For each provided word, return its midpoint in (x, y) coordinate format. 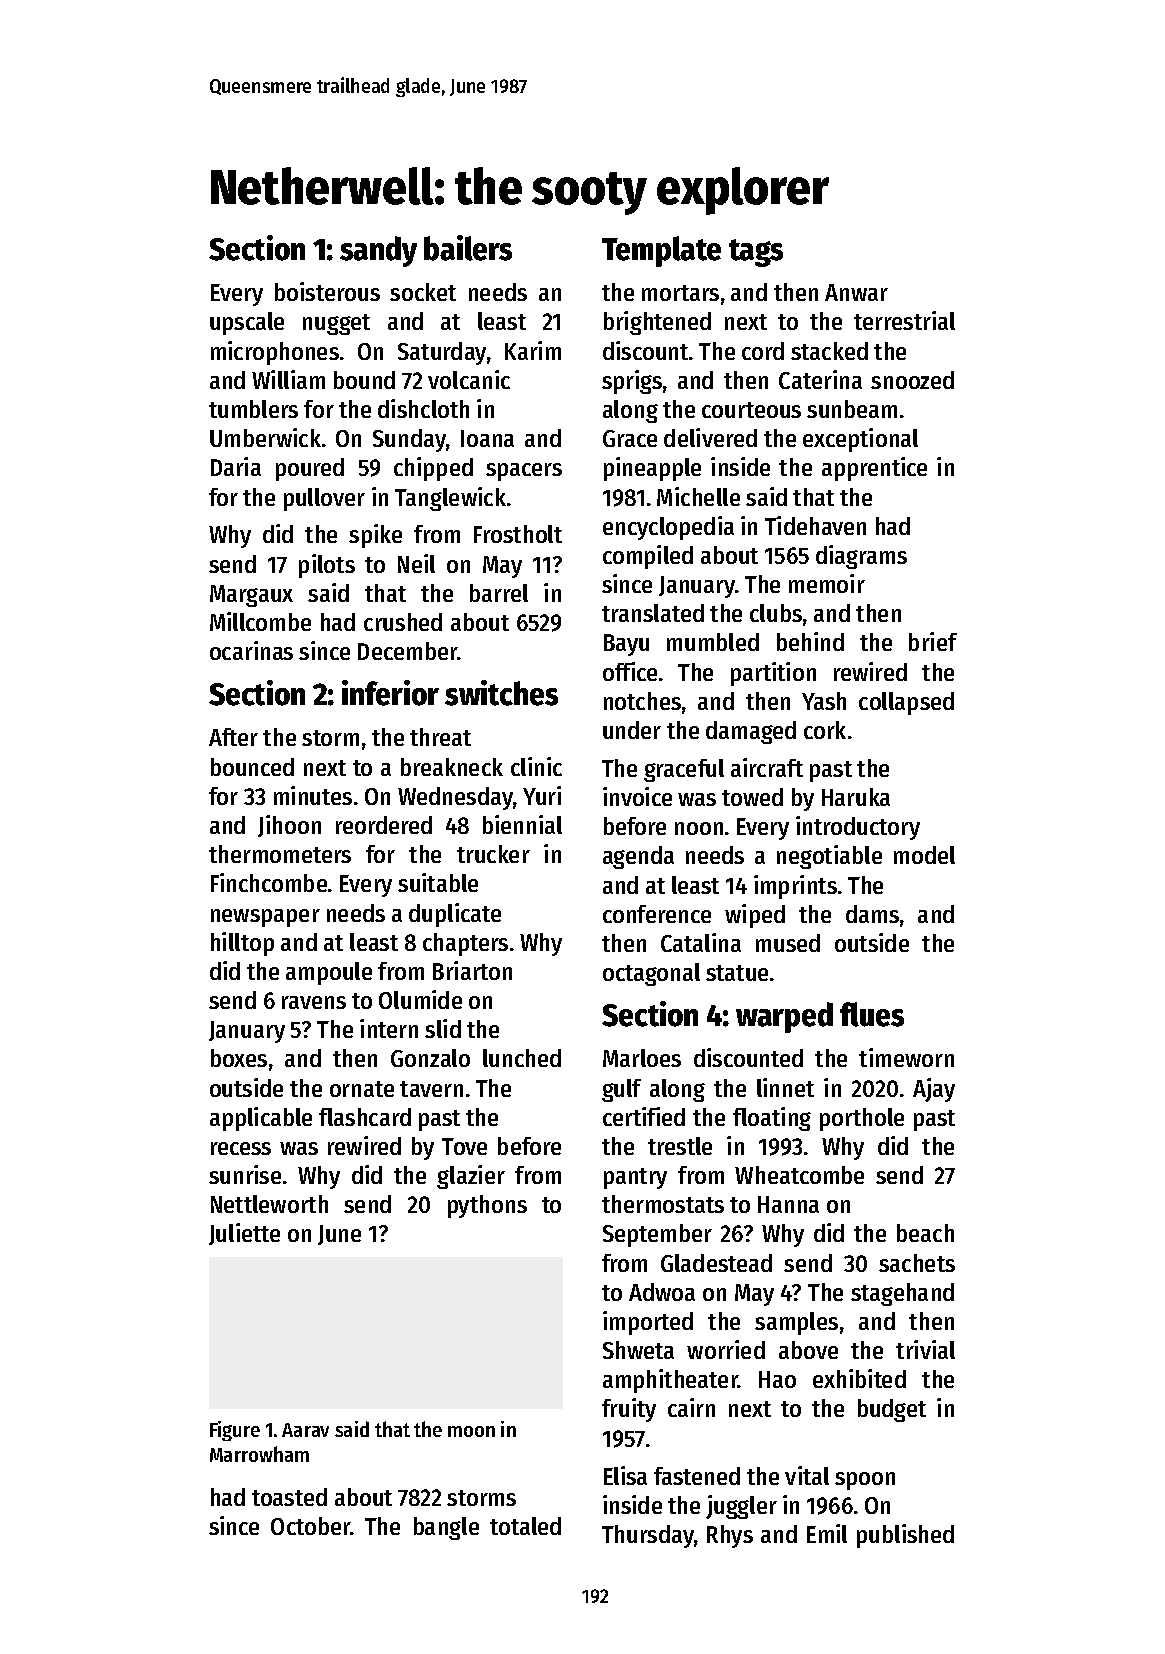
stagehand (902, 1294)
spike (375, 536)
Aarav (305, 1430)
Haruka (856, 797)
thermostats (663, 1204)
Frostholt (518, 534)
